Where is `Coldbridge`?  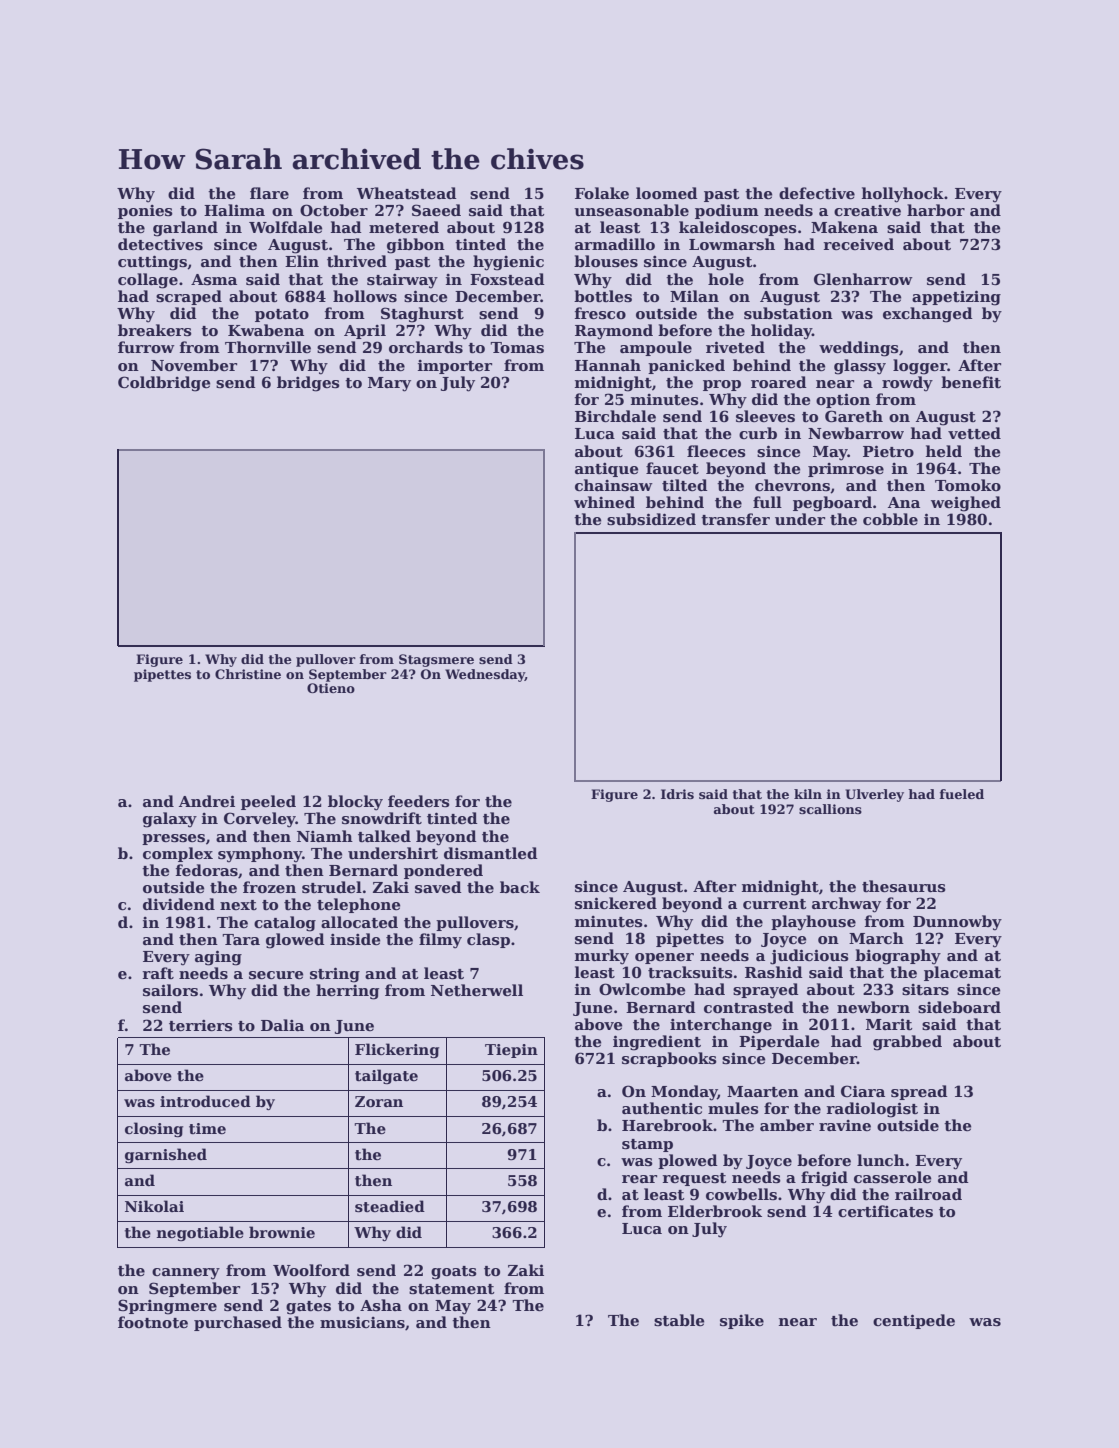
Coldbridge is located at coordinates (164, 384).
